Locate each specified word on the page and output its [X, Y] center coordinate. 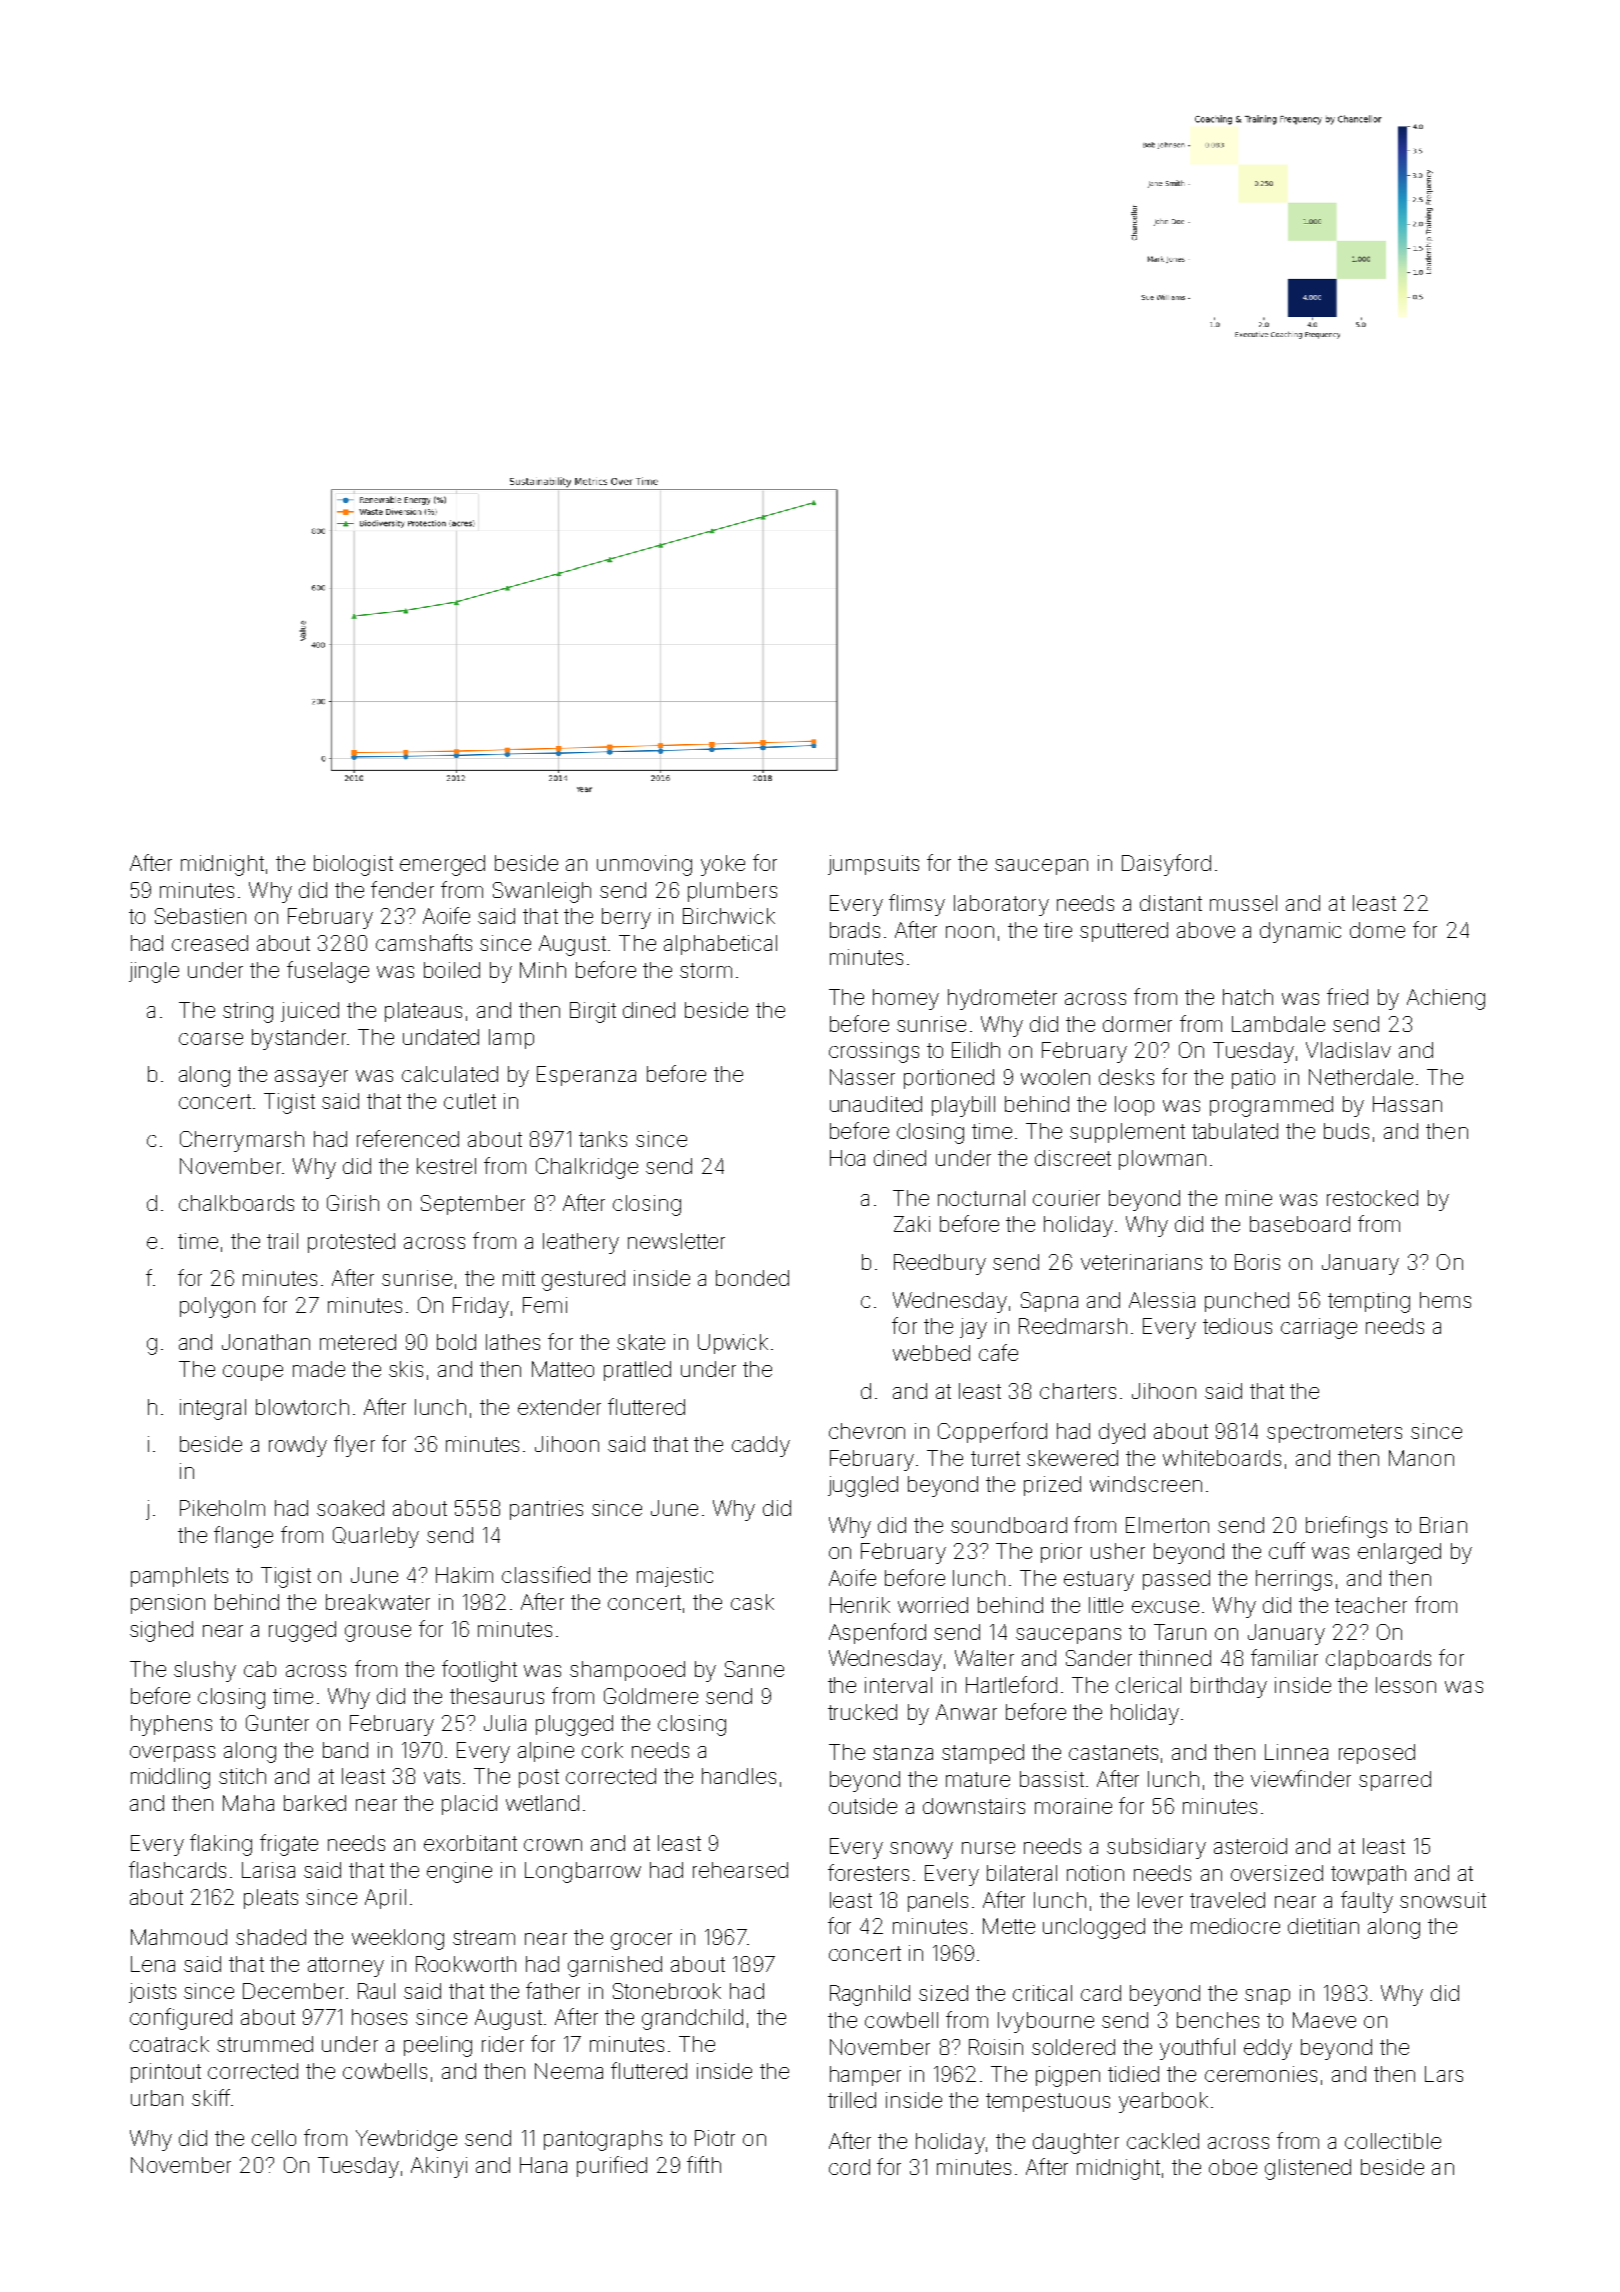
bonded [752, 1278]
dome [1377, 930]
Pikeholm [222, 1508]
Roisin [996, 2047]
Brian [1443, 1525]
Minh [543, 970]
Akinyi [439, 2167]
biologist [353, 865]
